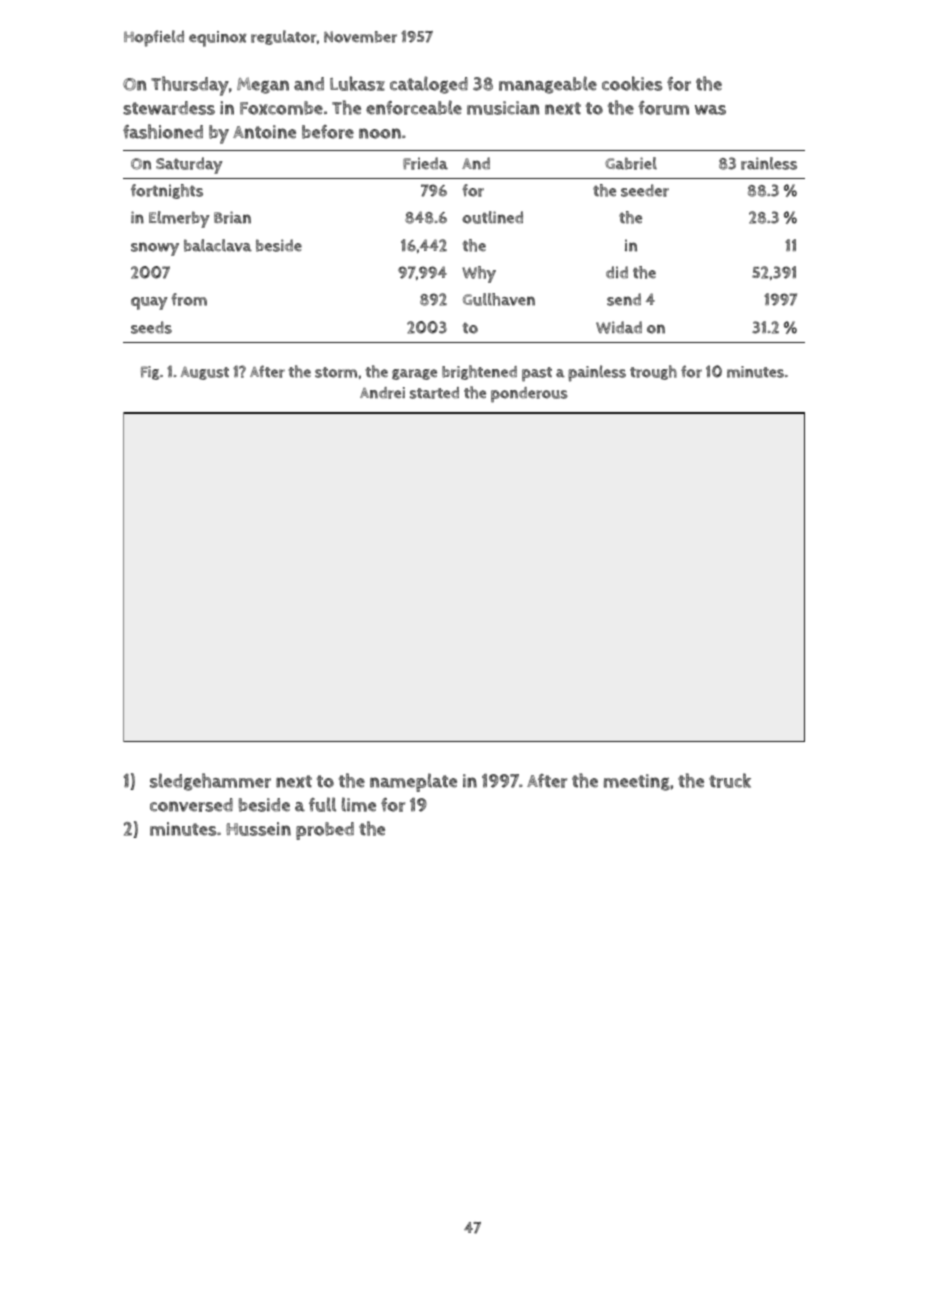  I want to click on started, so click(434, 393).
